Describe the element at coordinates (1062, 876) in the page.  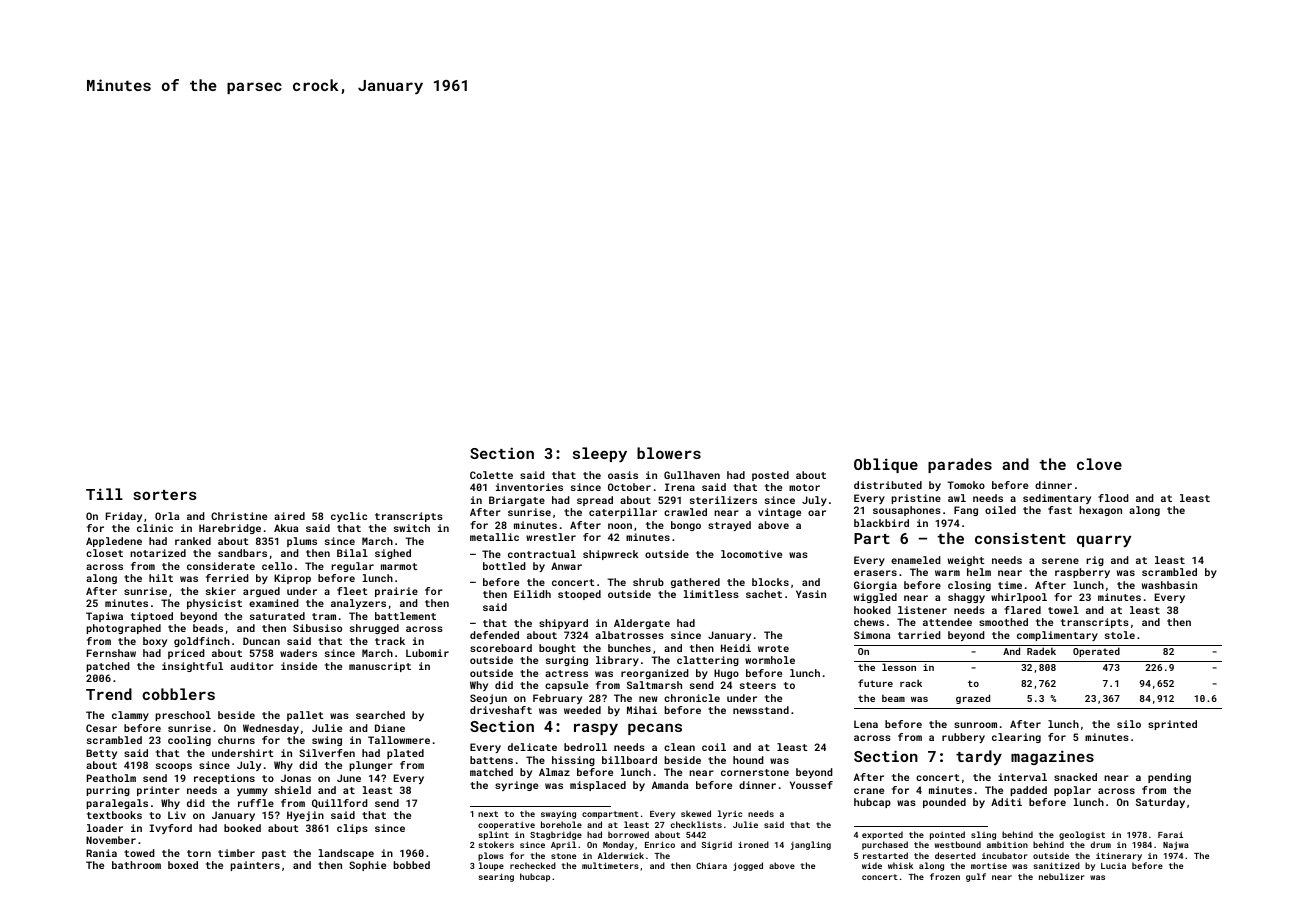
I see `nebulizer` at that location.
